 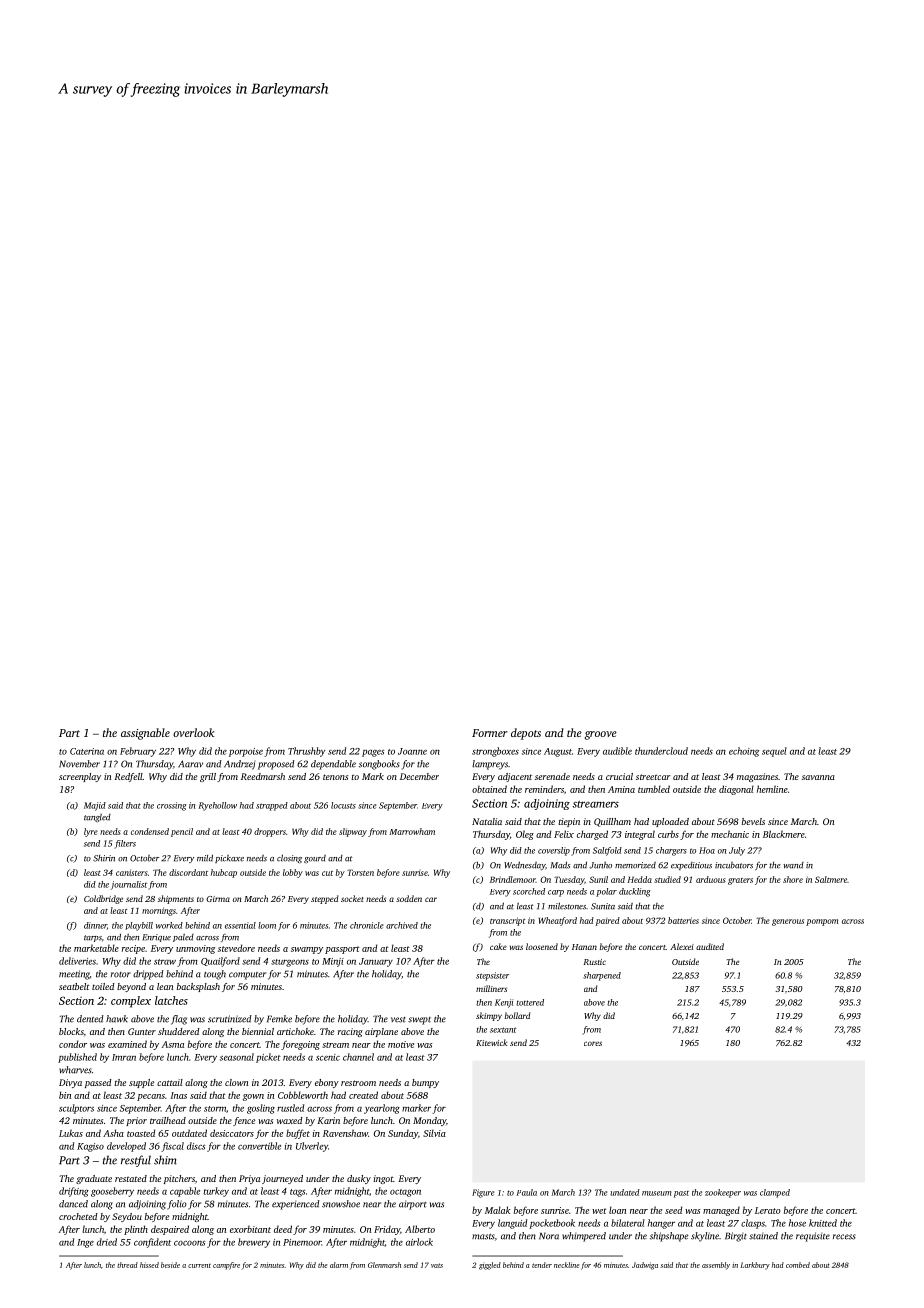 I want to click on slipway, so click(x=353, y=832).
